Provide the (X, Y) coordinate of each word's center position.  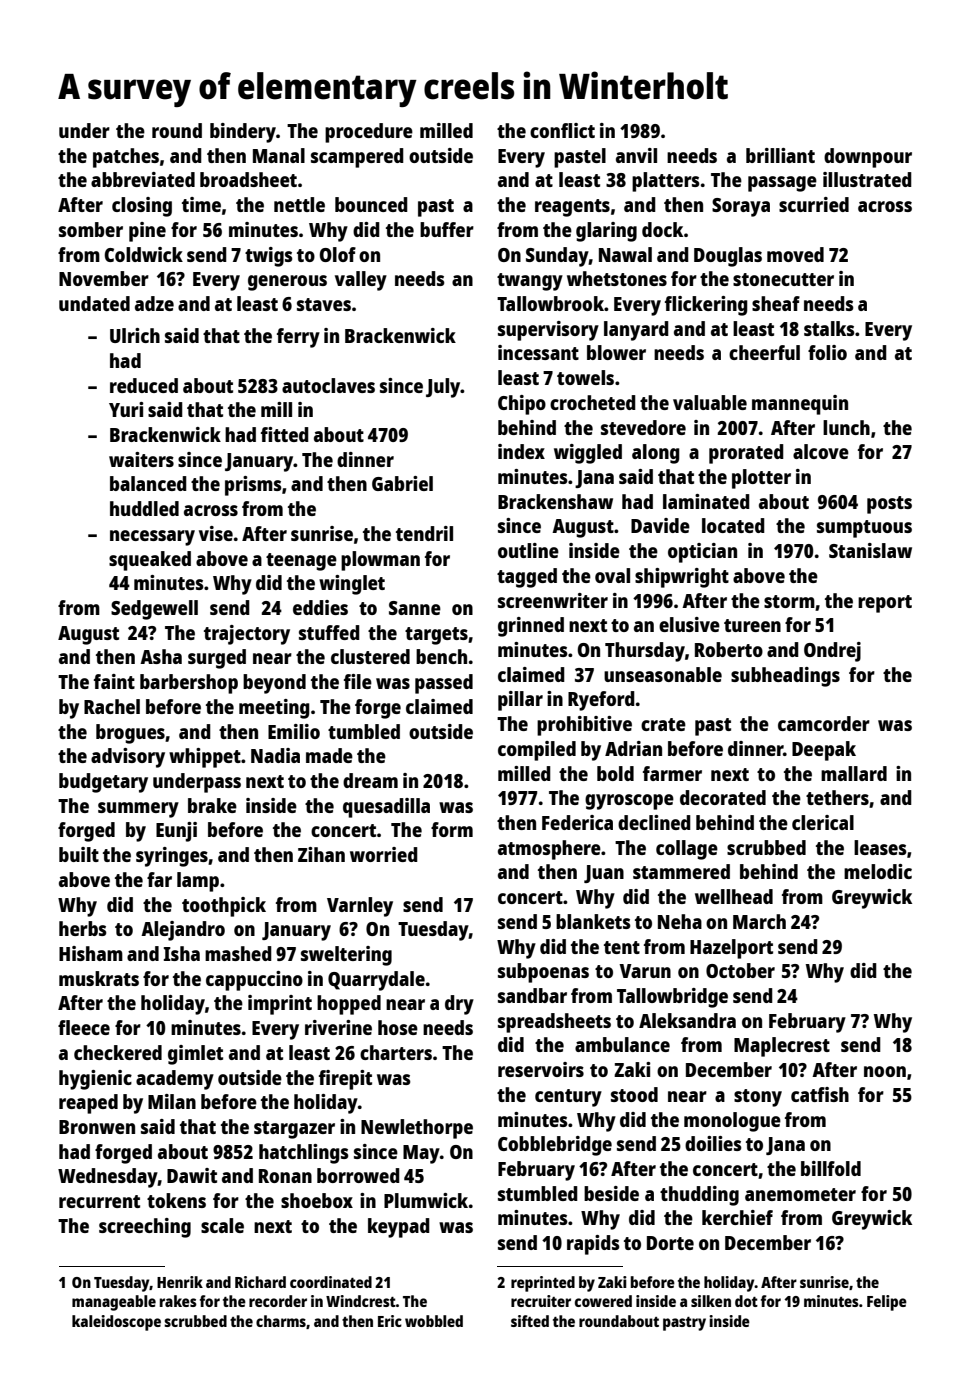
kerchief (737, 1217)
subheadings (785, 677)
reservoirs (541, 1069)
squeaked (150, 561)
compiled (537, 751)
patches (126, 158)
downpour (868, 158)
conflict (562, 130)
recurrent (99, 1201)
